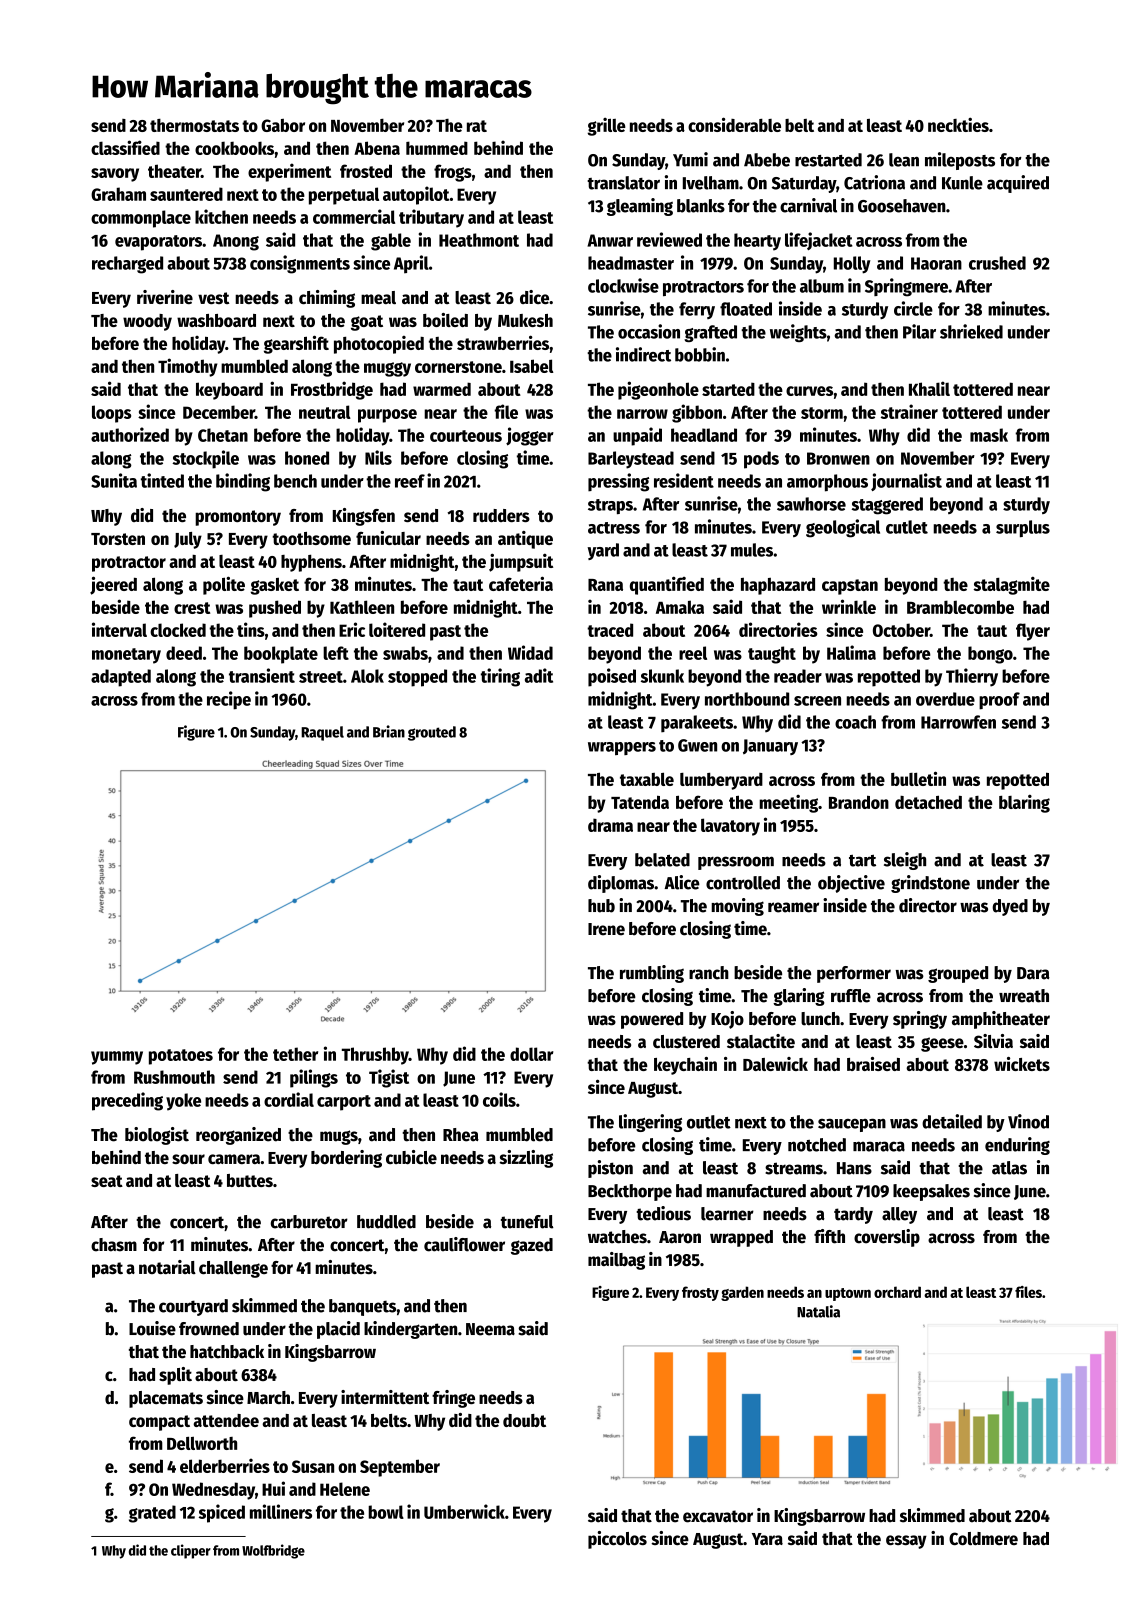  Describe the element at coordinates (174, 1077) in the screenshot. I see `Rushmouth` at that location.
